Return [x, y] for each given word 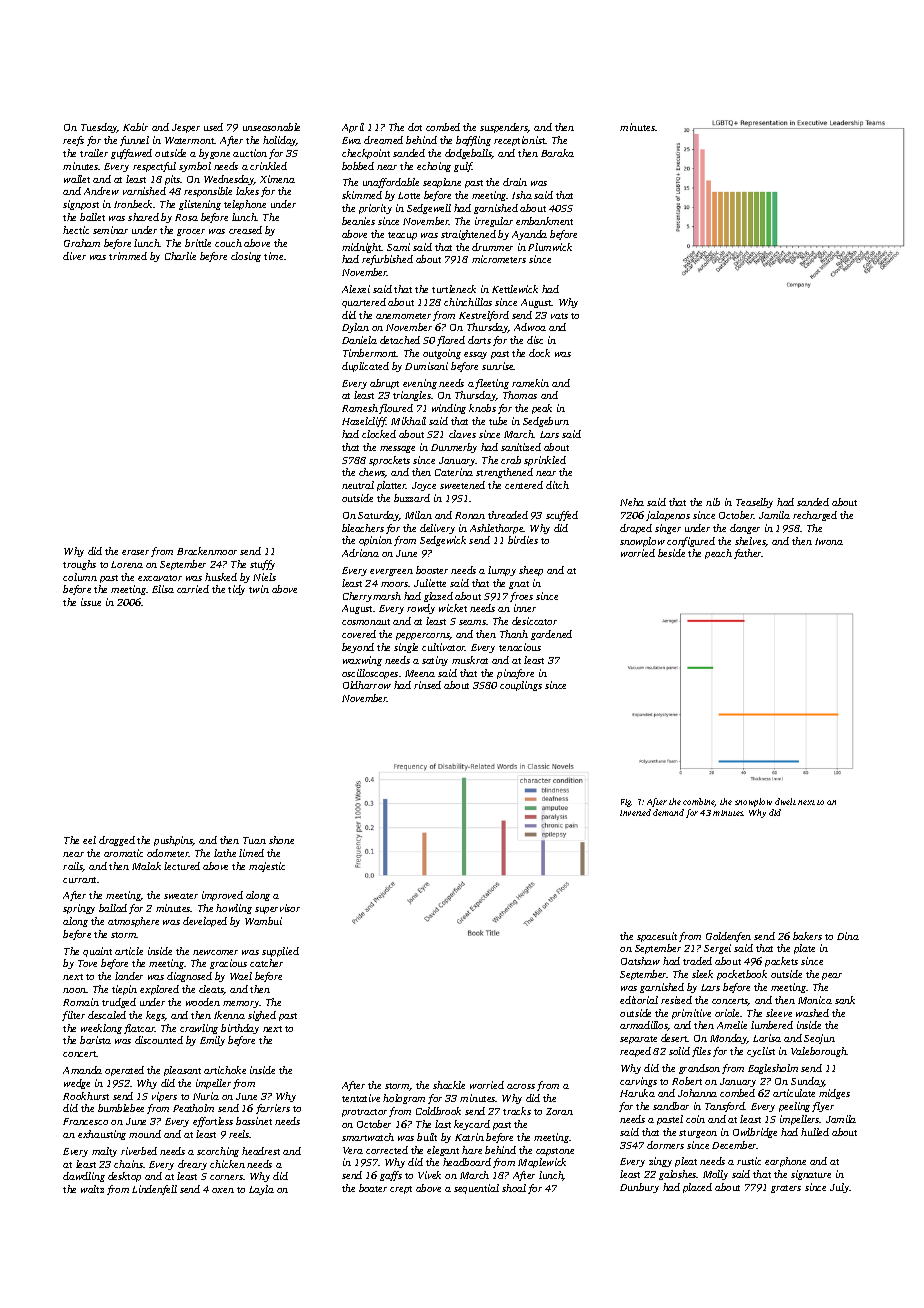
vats [559, 316]
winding [449, 409]
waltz [92, 1189]
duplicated [365, 367]
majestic [267, 867]
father [748, 554]
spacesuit [657, 937]
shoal [514, 1188]
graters [786, 1189]
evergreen [391, 572]
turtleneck [454, 289]
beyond [358, 648]
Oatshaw [640, 961]
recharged [815, 516]
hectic [76, 230]
